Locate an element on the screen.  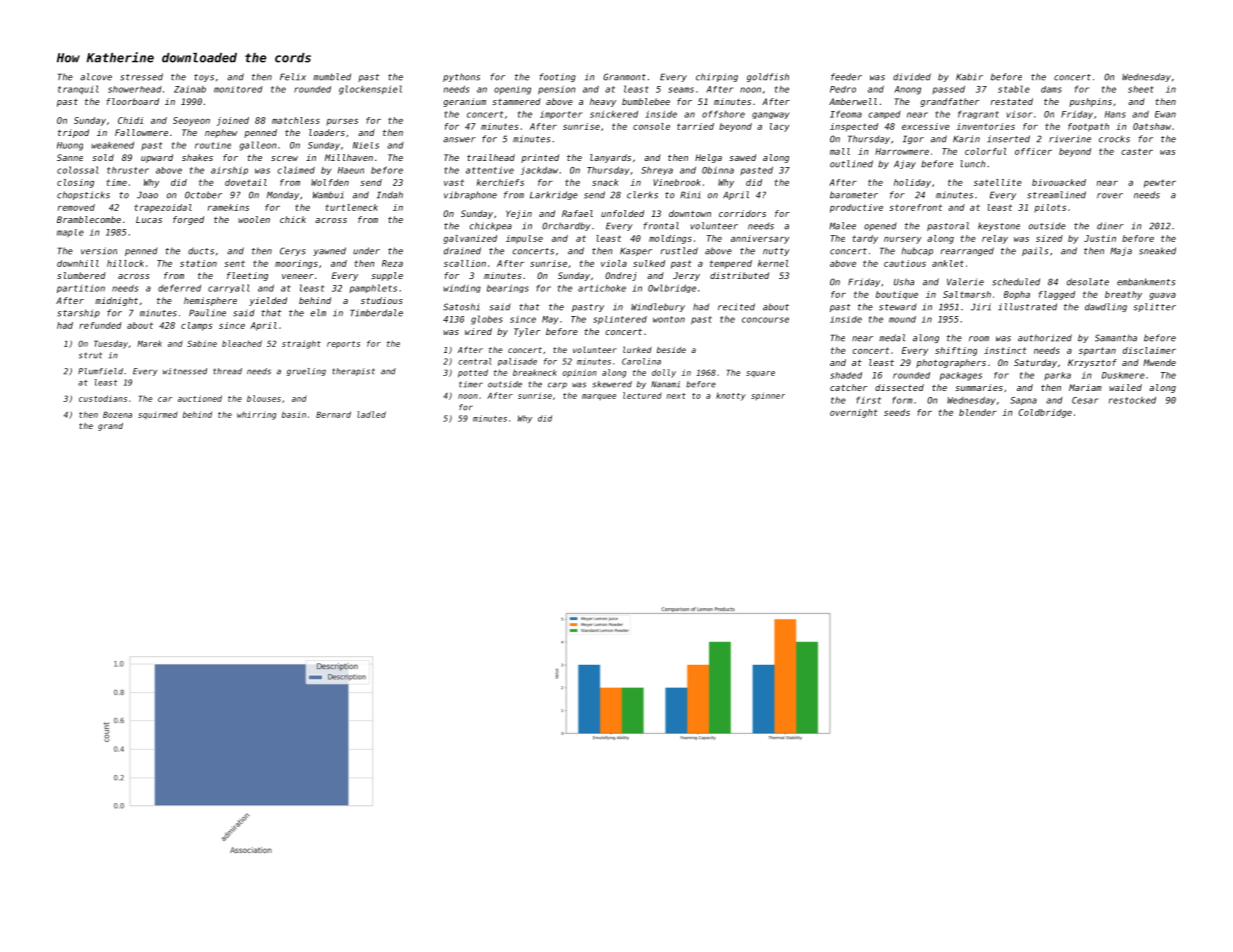
Granmont is located at coordinates (624, 77).
